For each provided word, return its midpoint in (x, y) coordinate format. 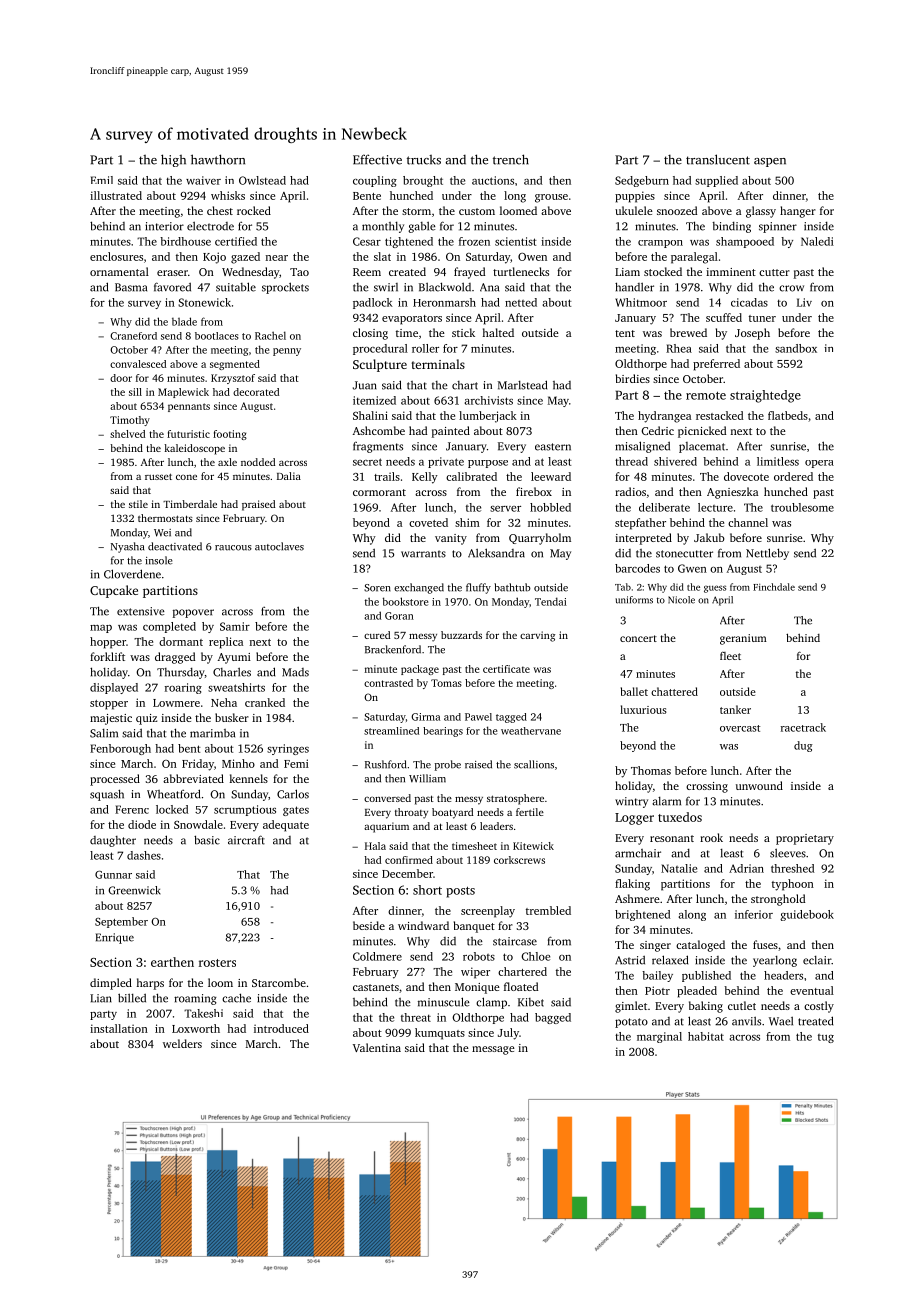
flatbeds (788, 415)
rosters (217, 963)
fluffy (478, 588)
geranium (743, 639)
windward (423, 925)
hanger (798, 212)
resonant (672, 838)
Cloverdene (132, 574)
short (427, 890)
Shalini (370, 415)
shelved (127, 434)
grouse (551, 198)
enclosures (116, 256)
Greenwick (134, 890)
